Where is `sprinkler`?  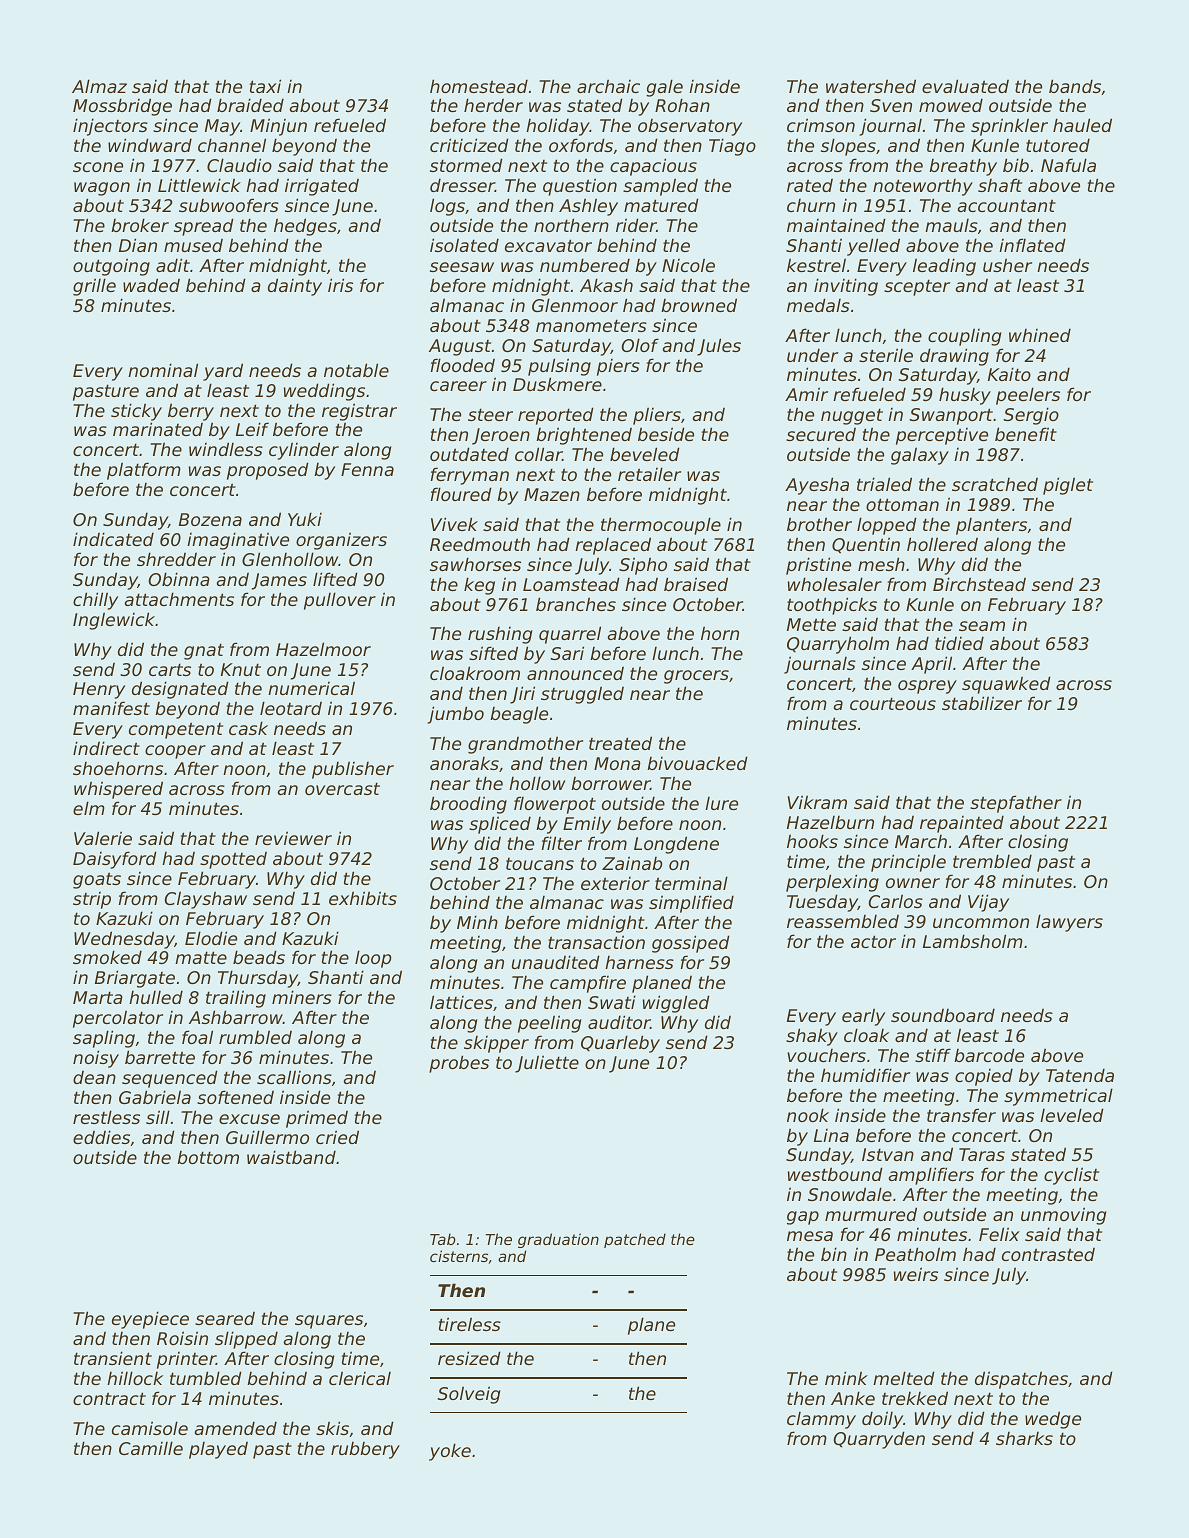
sprinkler is located at coordinates (1009, 127).
